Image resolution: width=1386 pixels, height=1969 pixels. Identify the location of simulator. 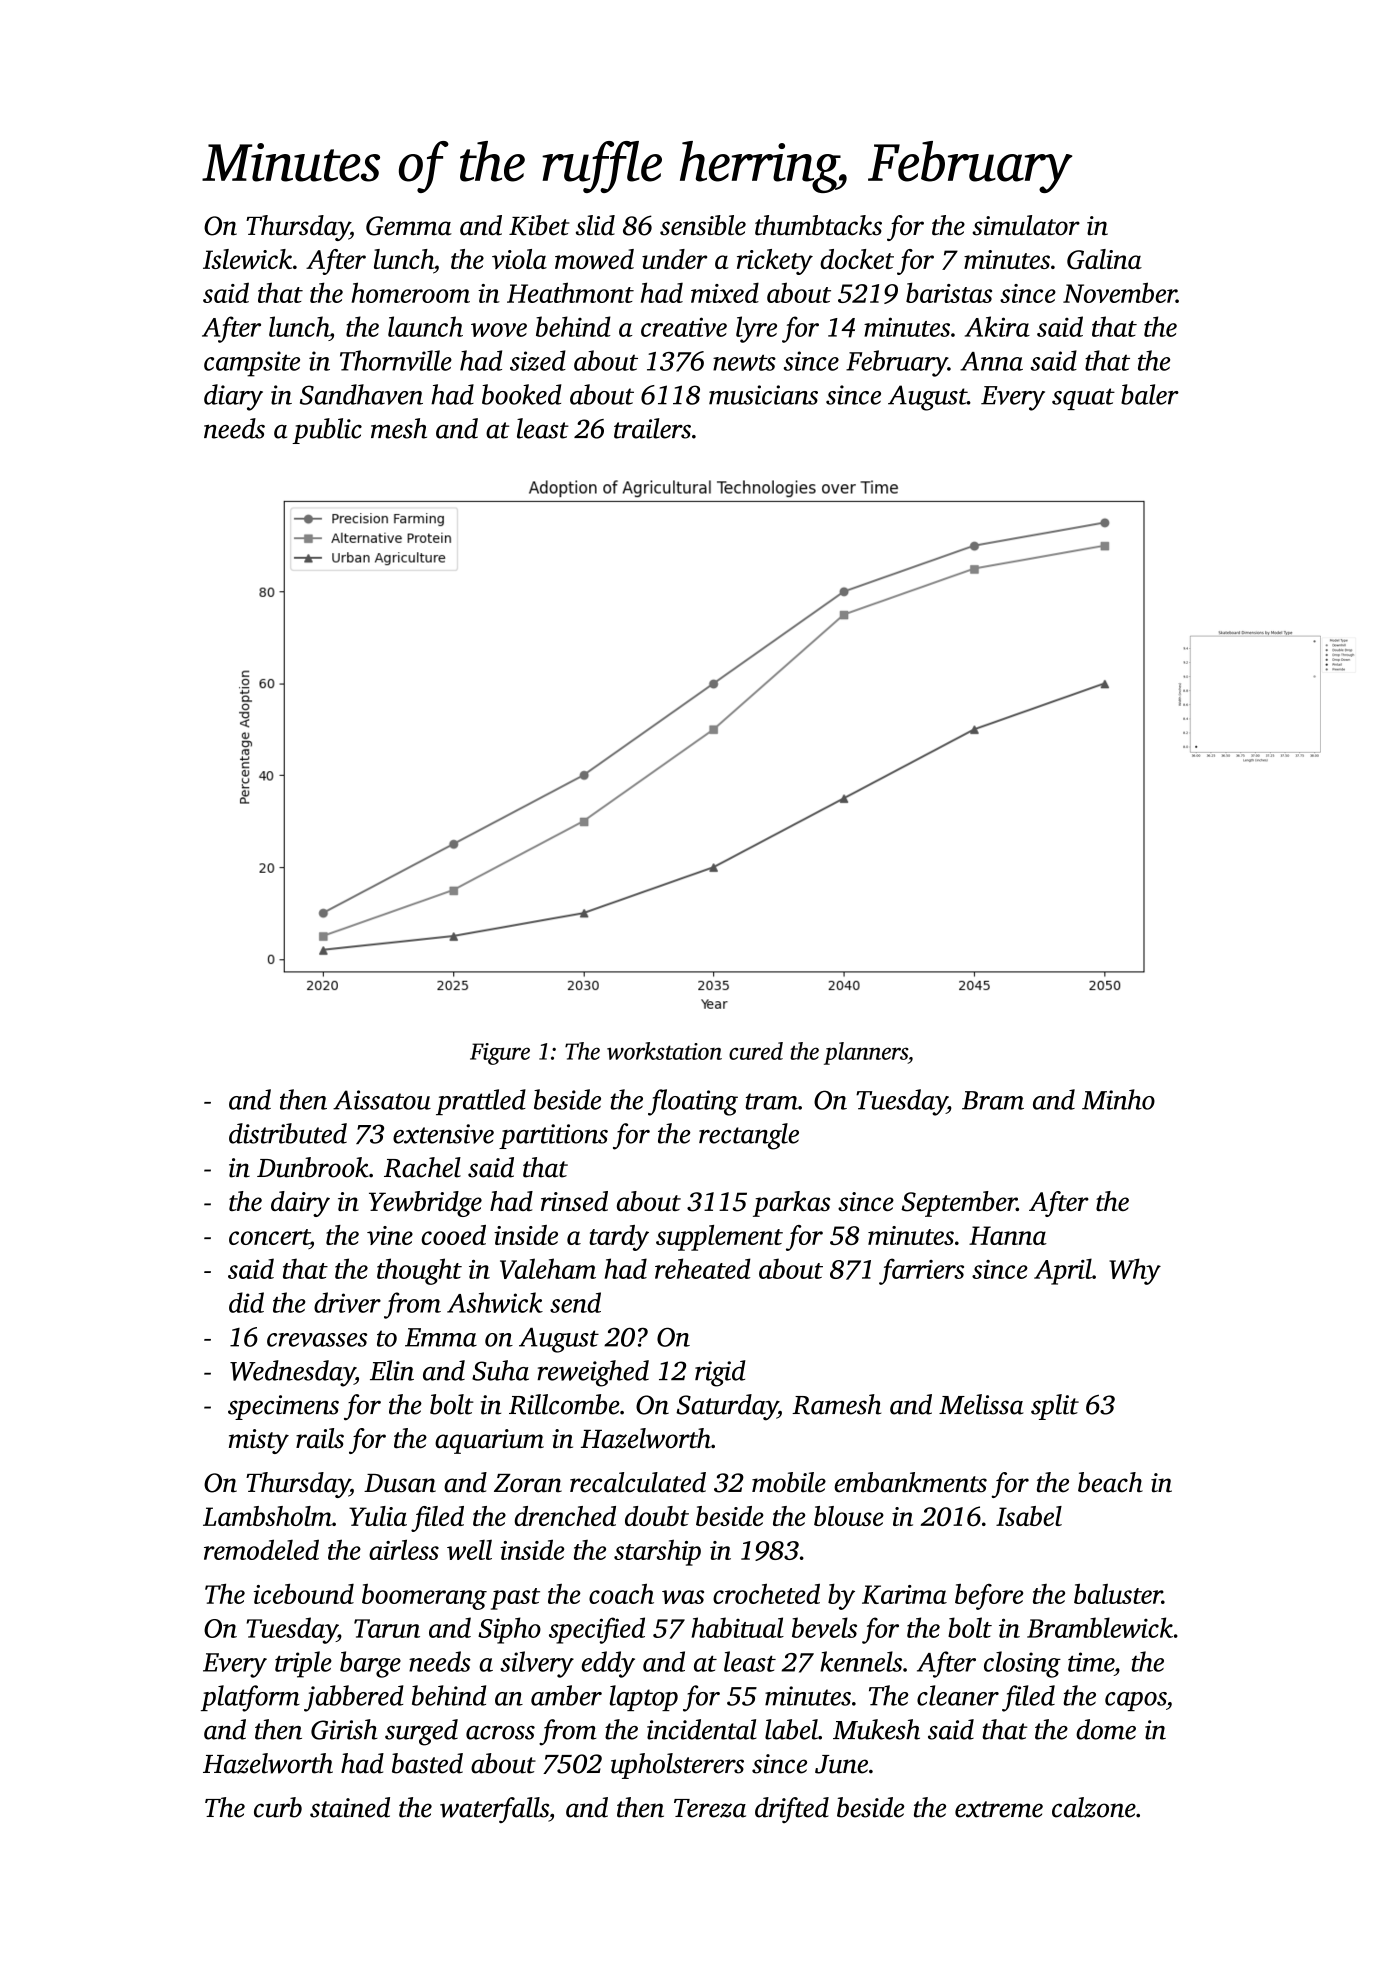
(1026, 225).
